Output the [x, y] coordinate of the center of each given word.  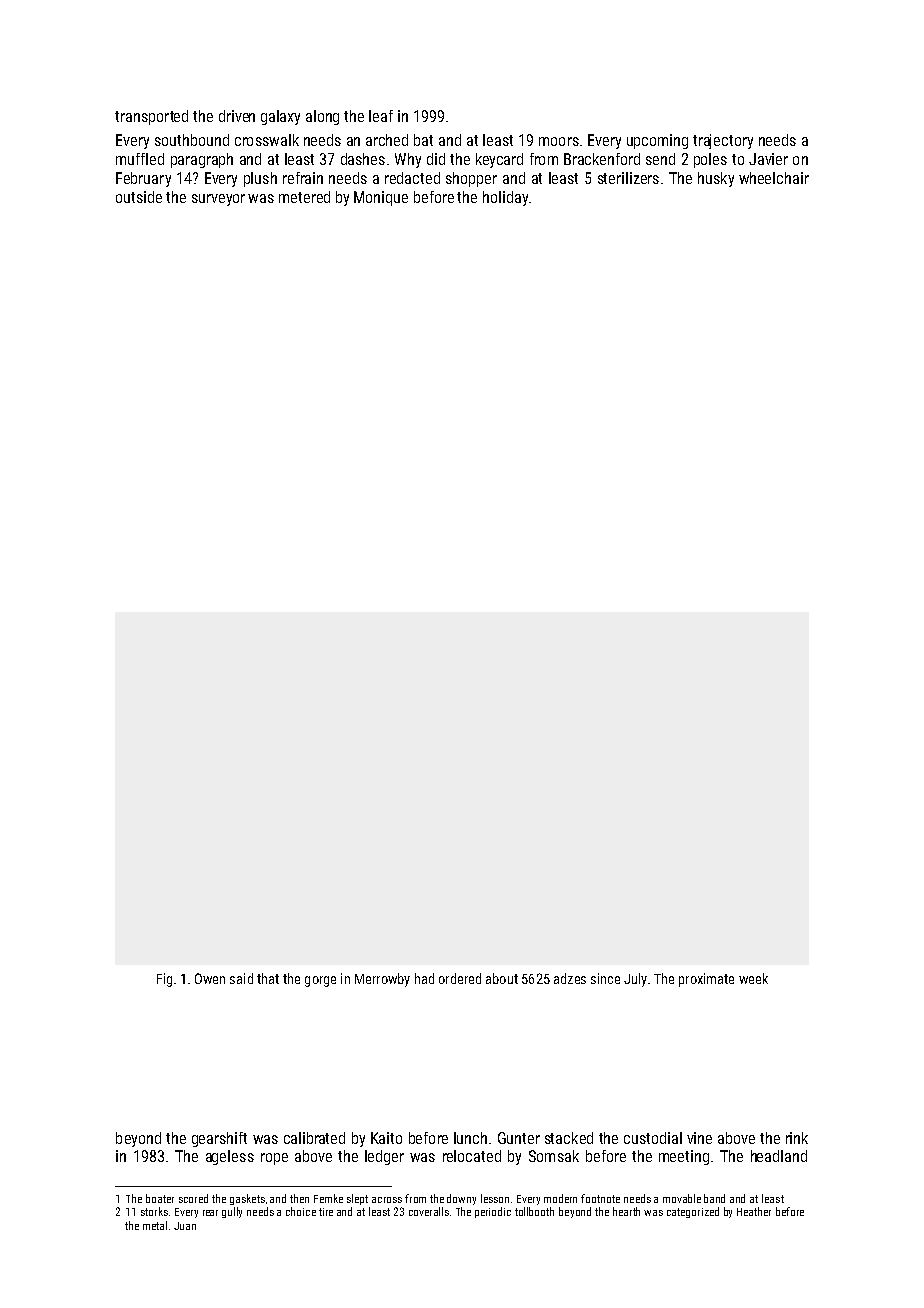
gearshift [219, 1139]
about [502, 978]
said [241, 978]
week [753, 978]
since [605, 978]
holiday [505, 198]
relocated [472, 1156]
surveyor [218, 200]
